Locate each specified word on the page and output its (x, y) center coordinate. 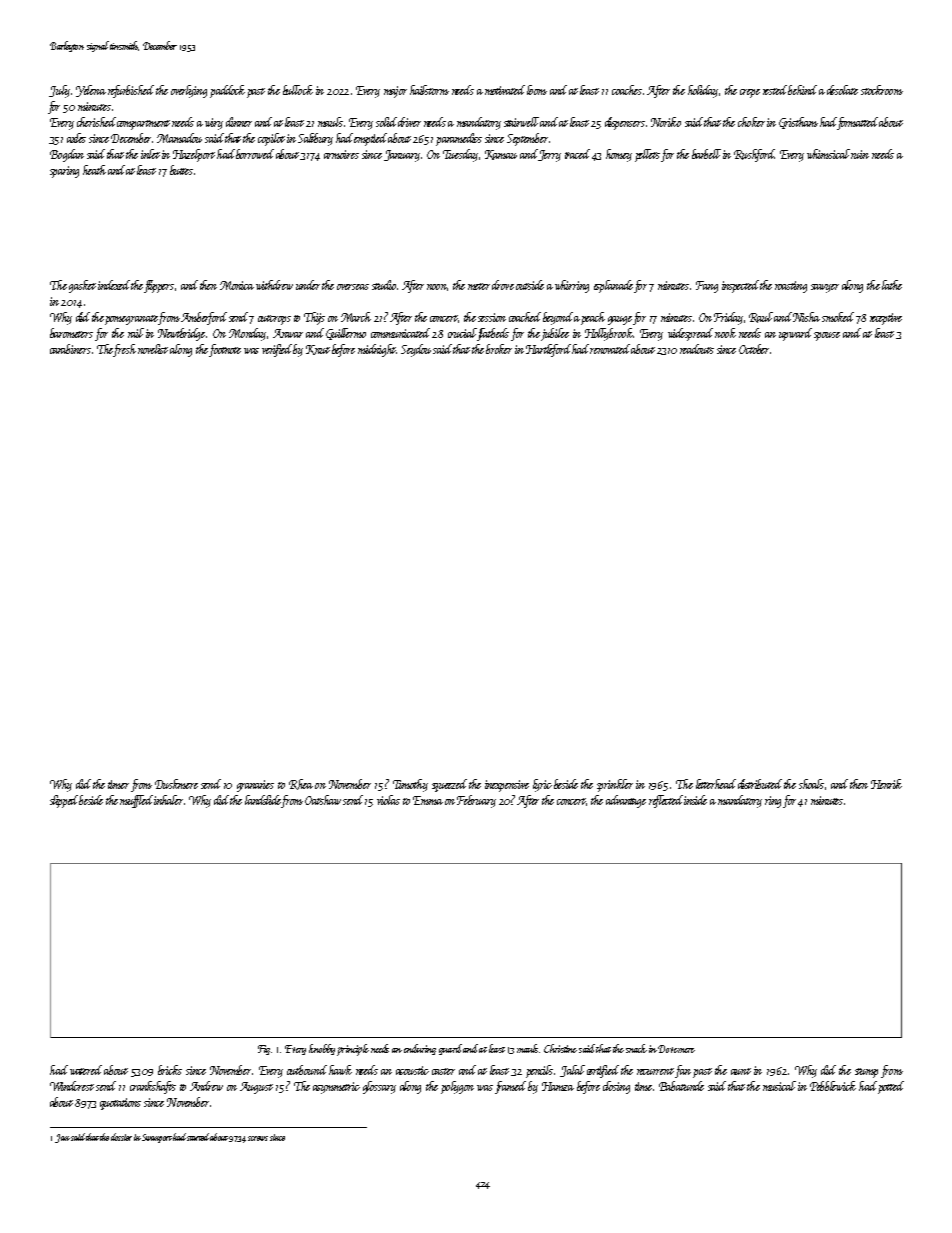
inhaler (168, 800)
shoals (811, 784)
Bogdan (67, 155)
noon (437, 287)
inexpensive (507, 786)
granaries (255, 786)
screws (258, 1138)
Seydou (416, 350)
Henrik (886, 784)
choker (751, 122)
